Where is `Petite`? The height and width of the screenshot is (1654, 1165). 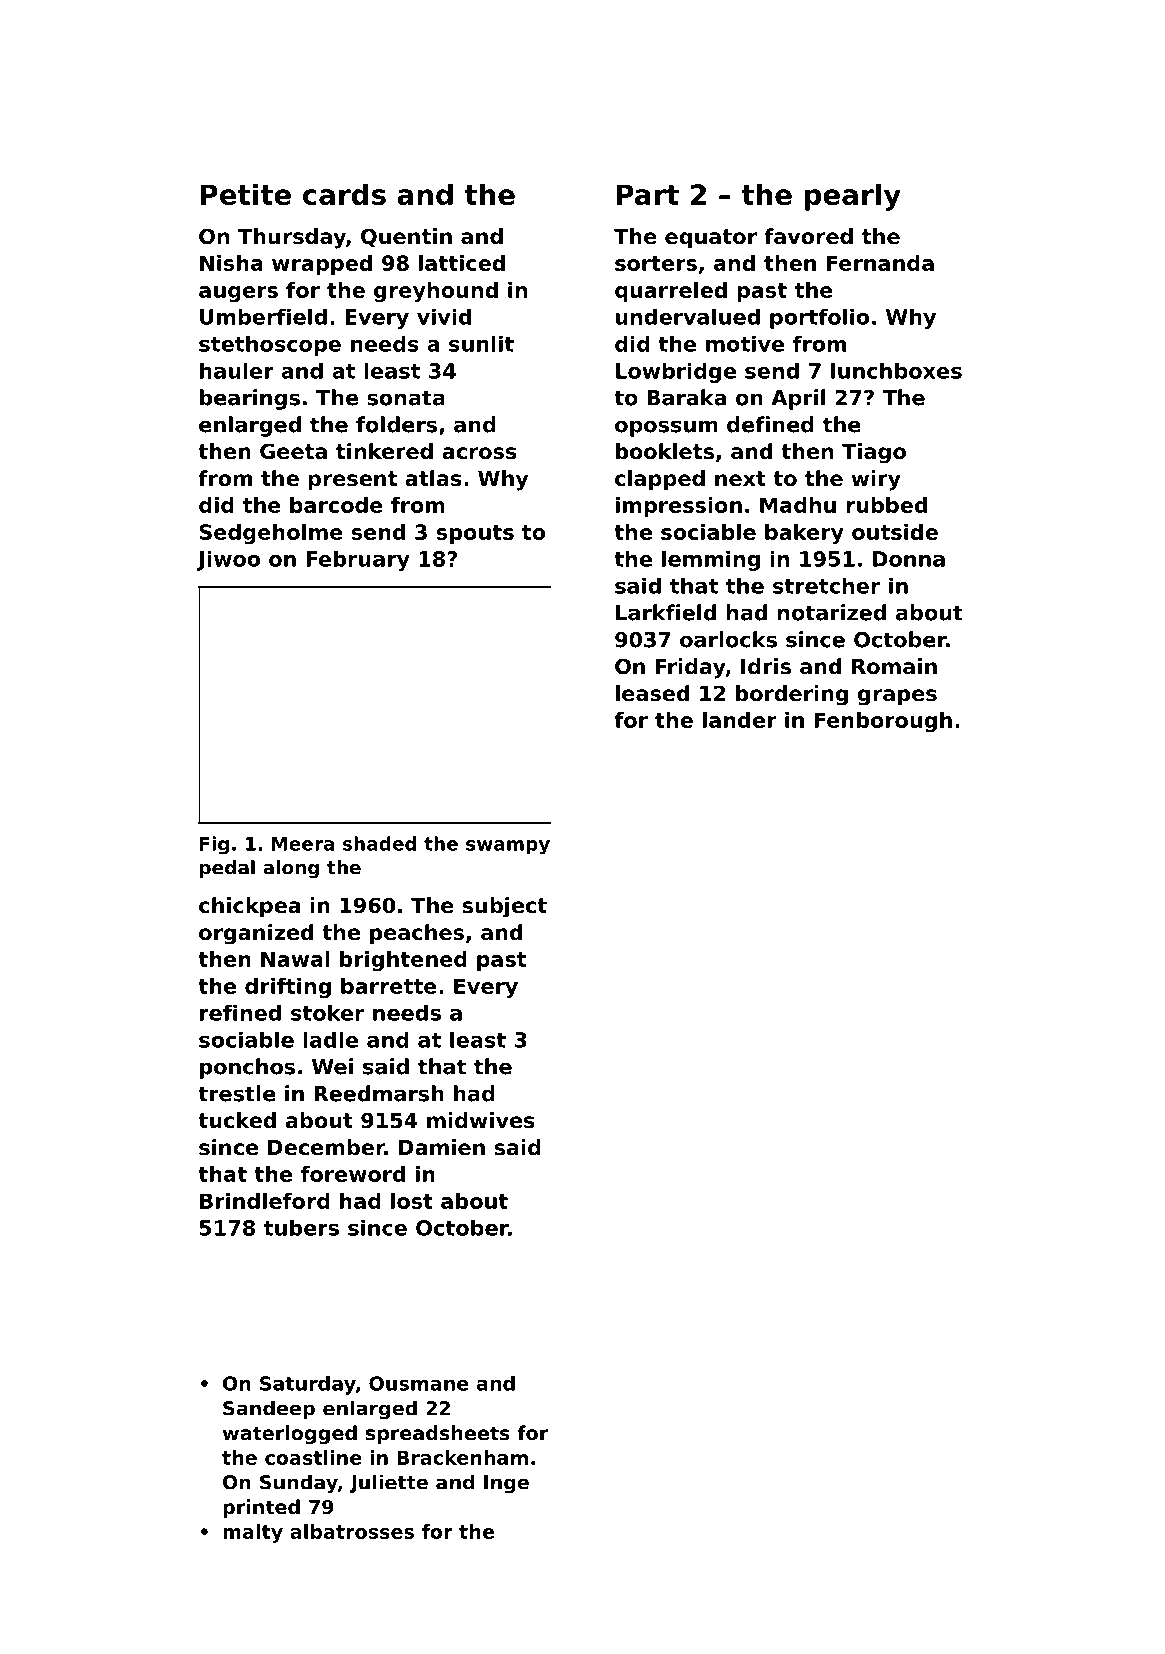
Petite is located at coordinates (246, 194).
